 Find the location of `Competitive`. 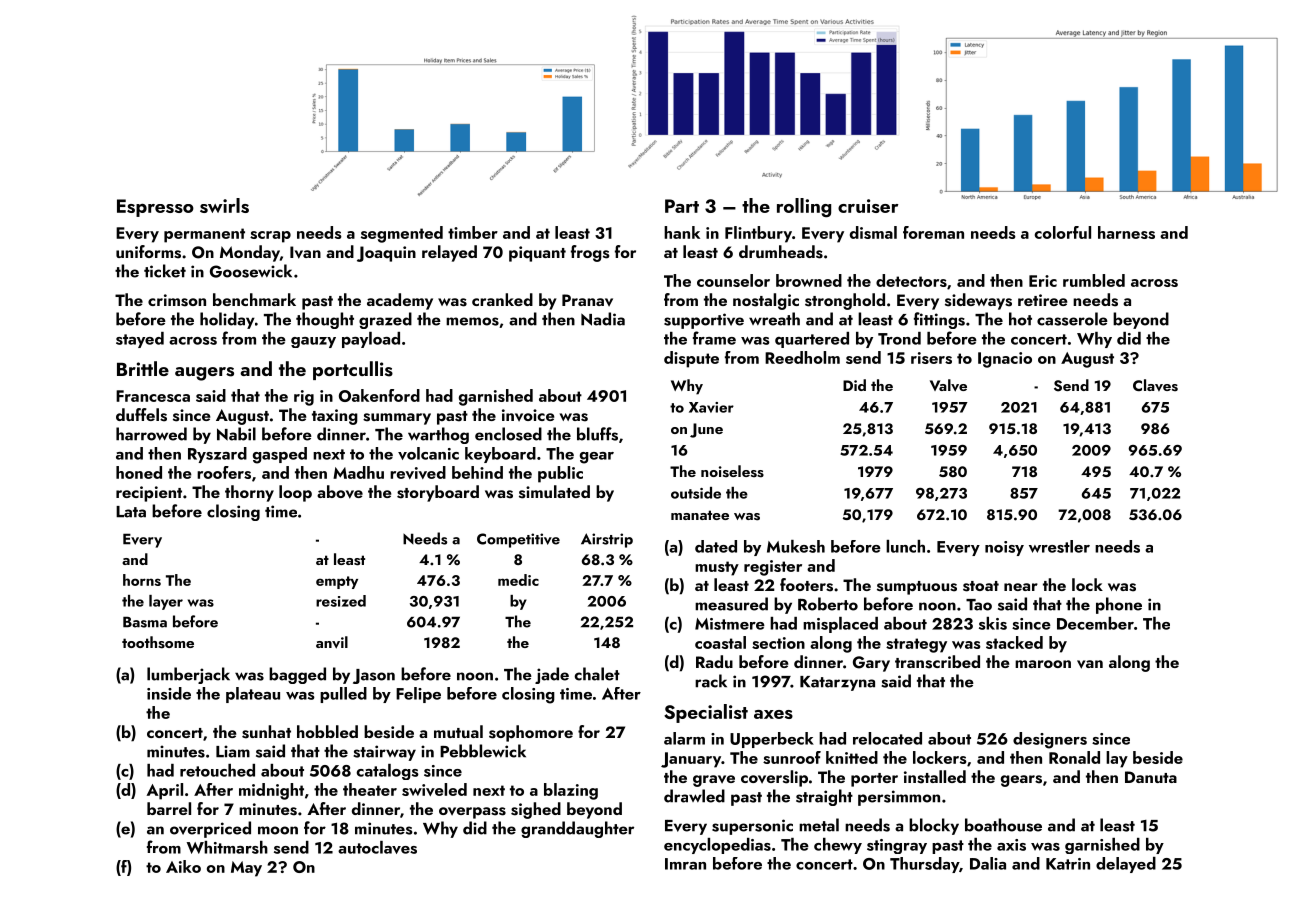

Competitive is located at coordinates (518, 540).
